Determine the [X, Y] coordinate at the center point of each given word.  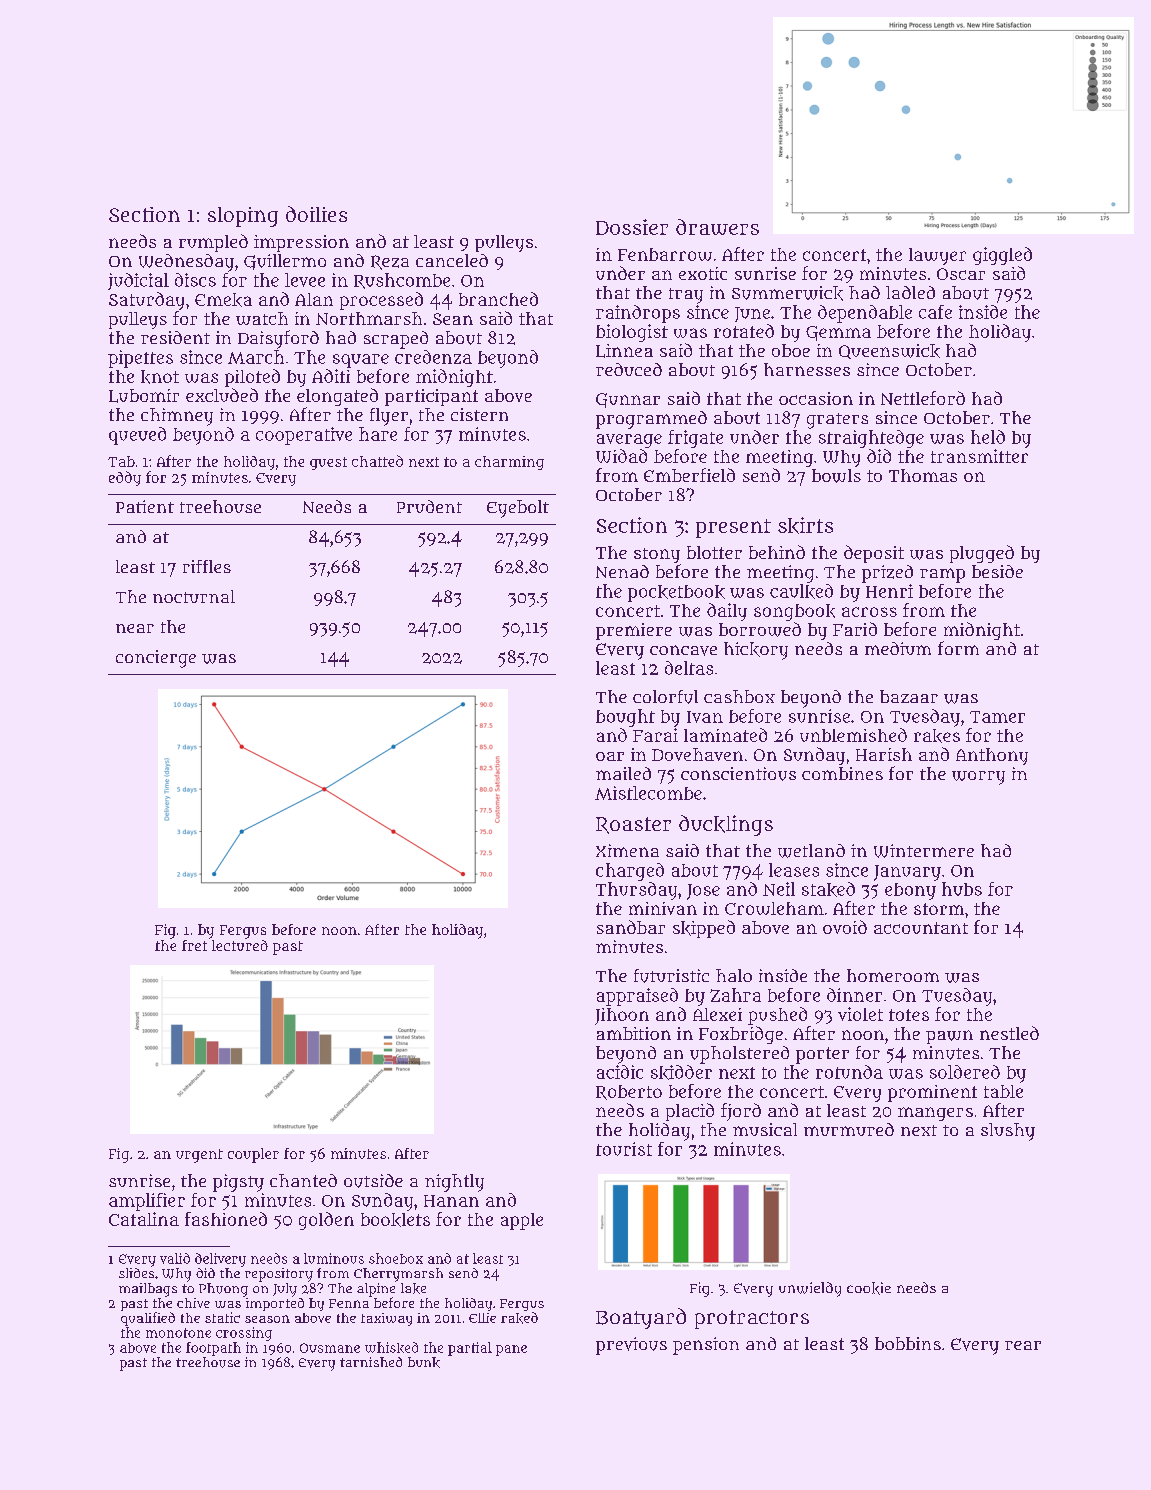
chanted [303, 1180]
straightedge [871, 439]
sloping [243, 217]
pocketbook [676, 593]
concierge [156, 659]
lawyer [937, 256]
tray [686, 296]
